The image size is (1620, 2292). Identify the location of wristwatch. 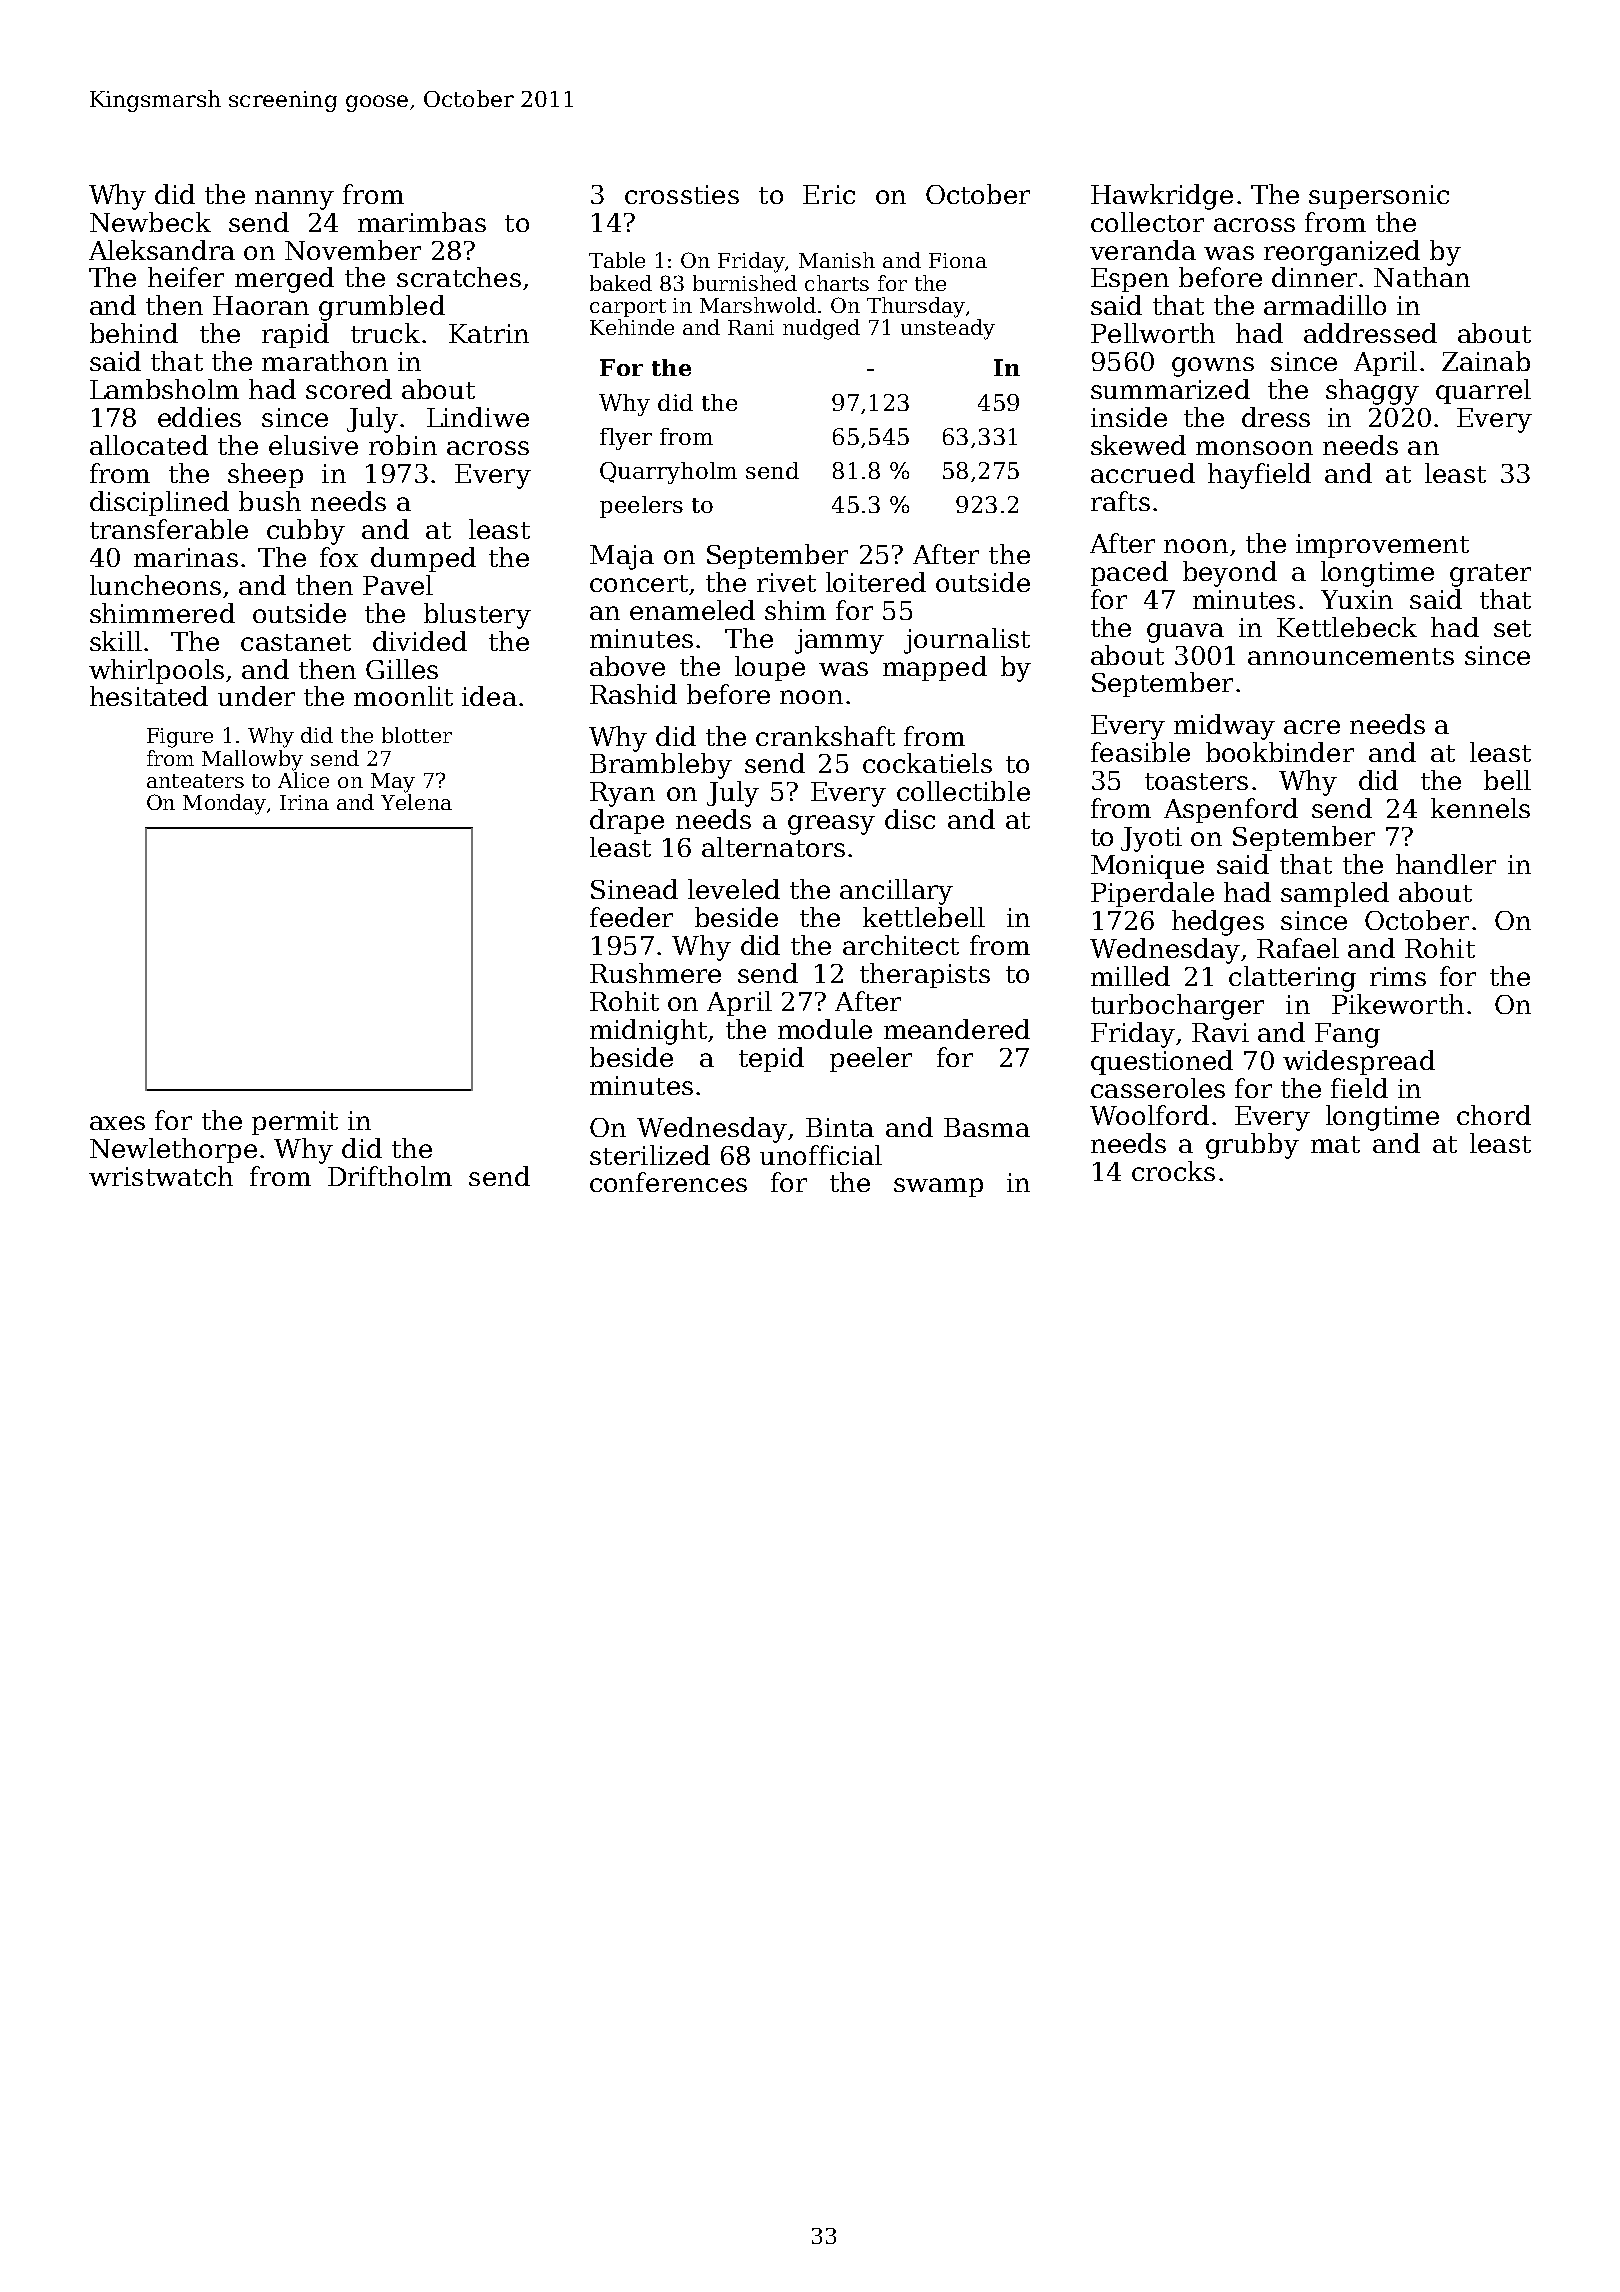
(161, 1176).
